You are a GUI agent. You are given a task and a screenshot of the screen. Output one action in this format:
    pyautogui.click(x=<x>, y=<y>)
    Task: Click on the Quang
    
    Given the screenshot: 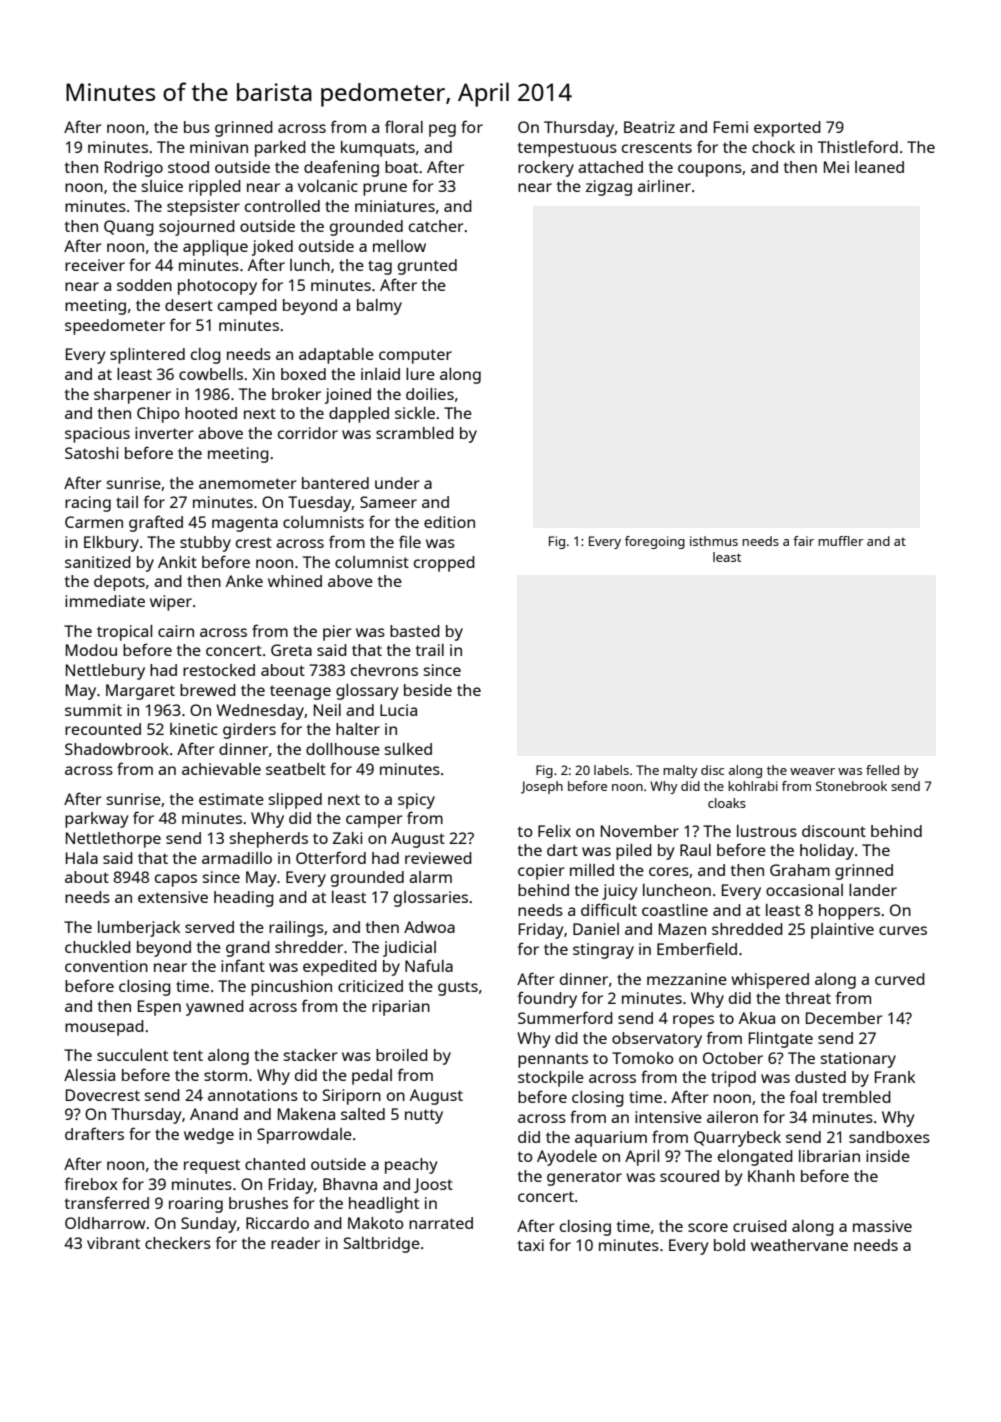 What is the action you would take?
    pyautogui.click(x=129, y=228)
